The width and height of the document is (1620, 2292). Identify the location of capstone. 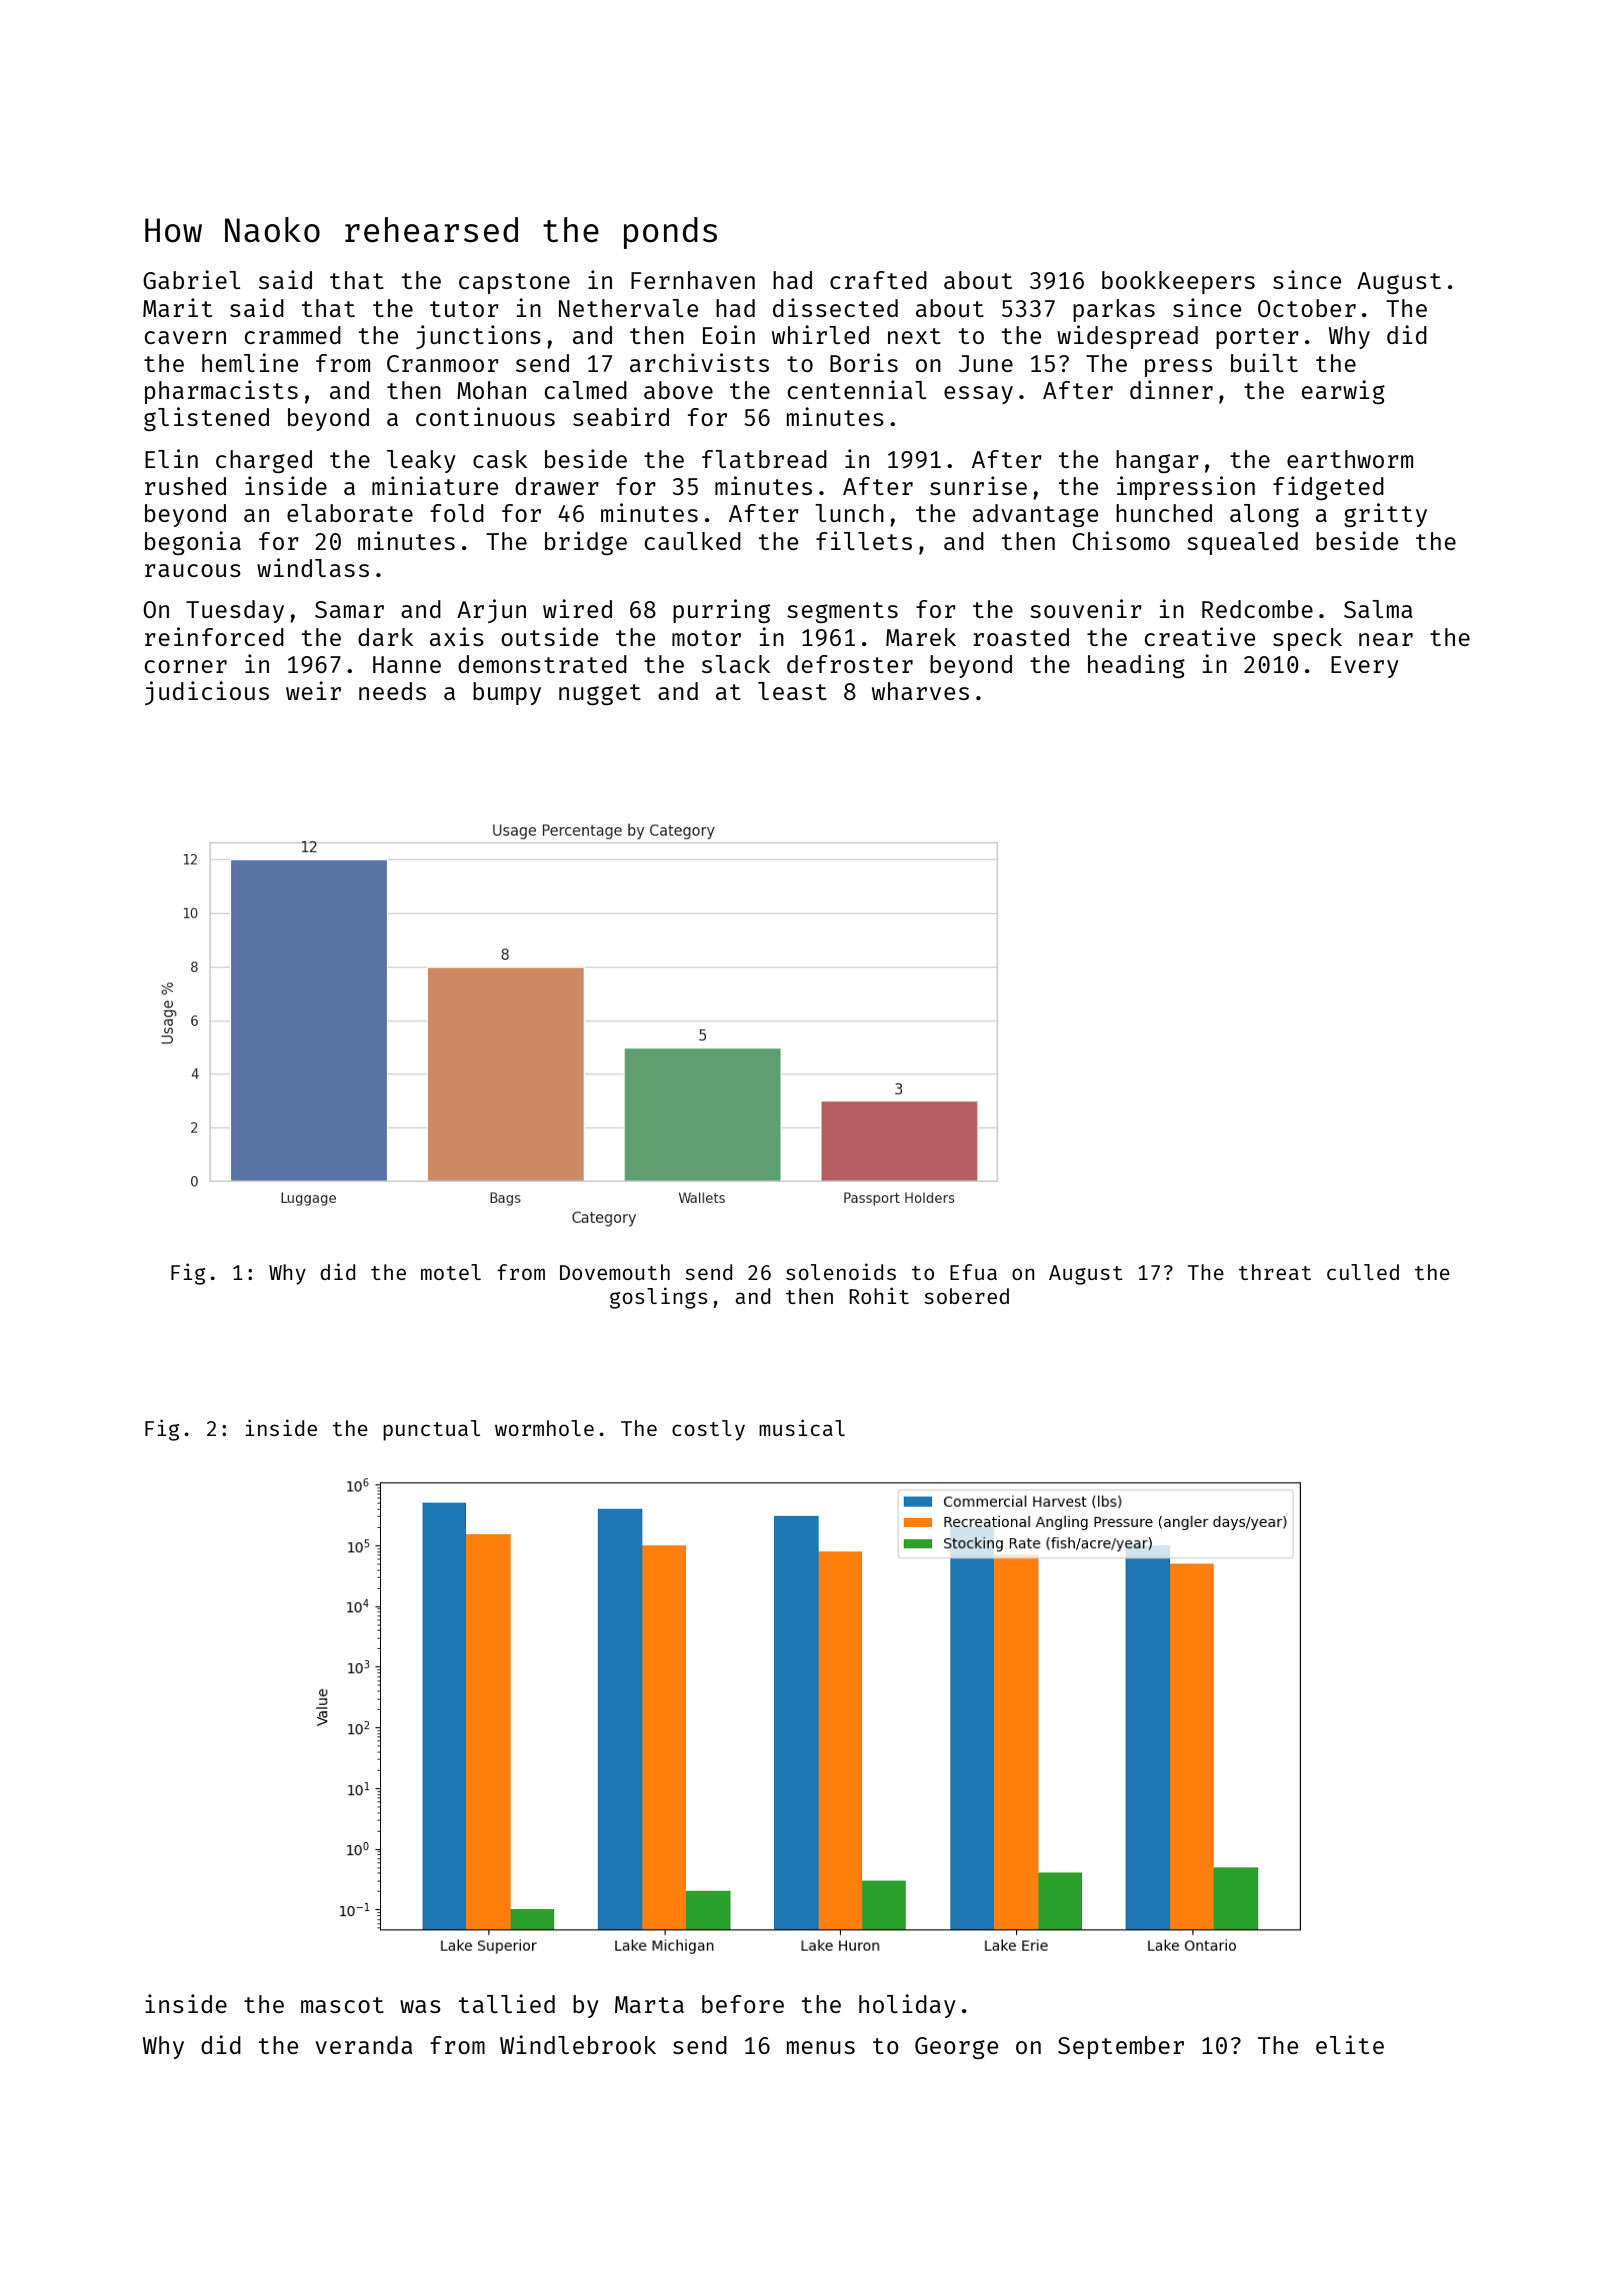
(514, 283).
